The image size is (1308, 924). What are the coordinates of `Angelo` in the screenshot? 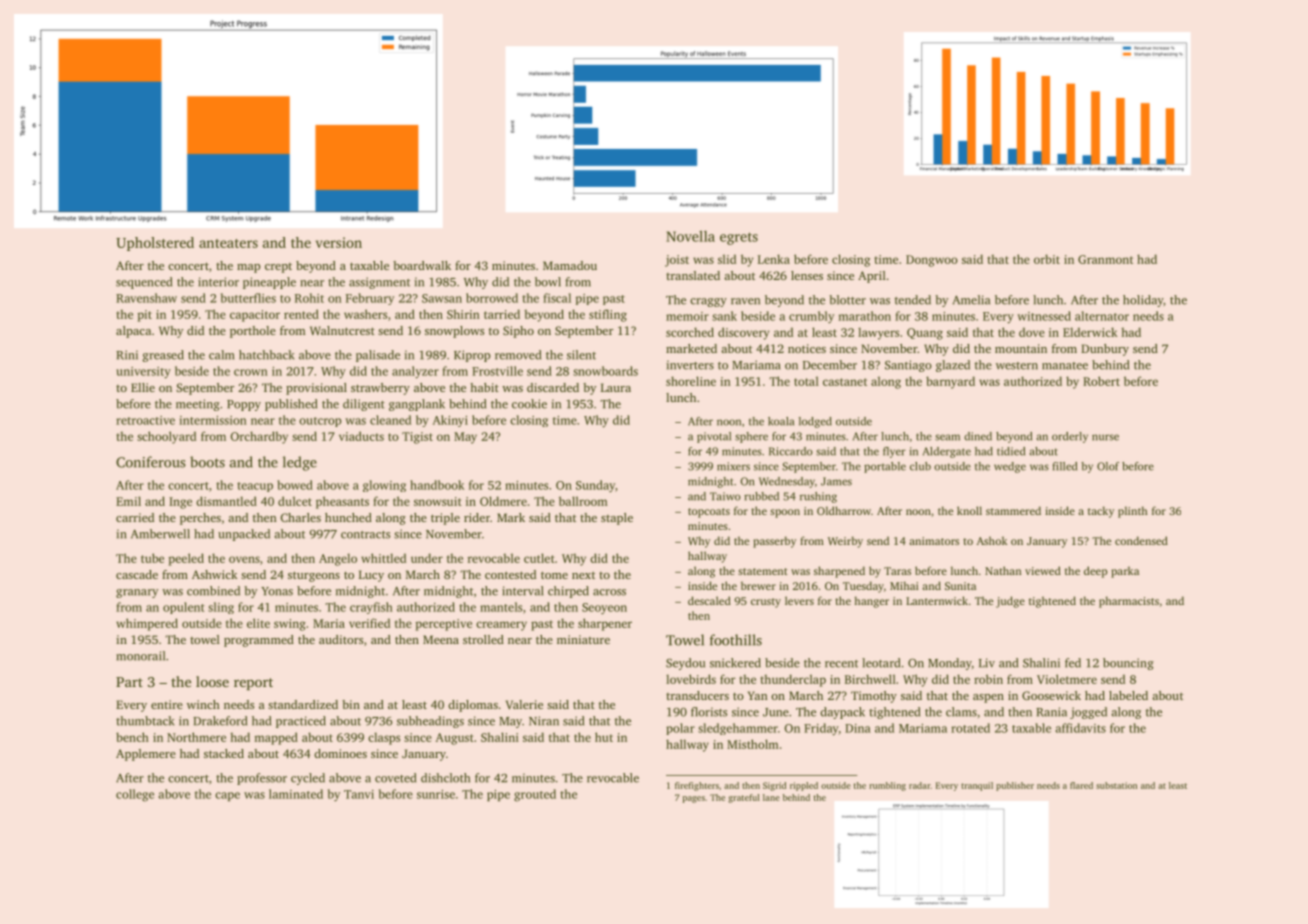 It's located at (338, 559).
